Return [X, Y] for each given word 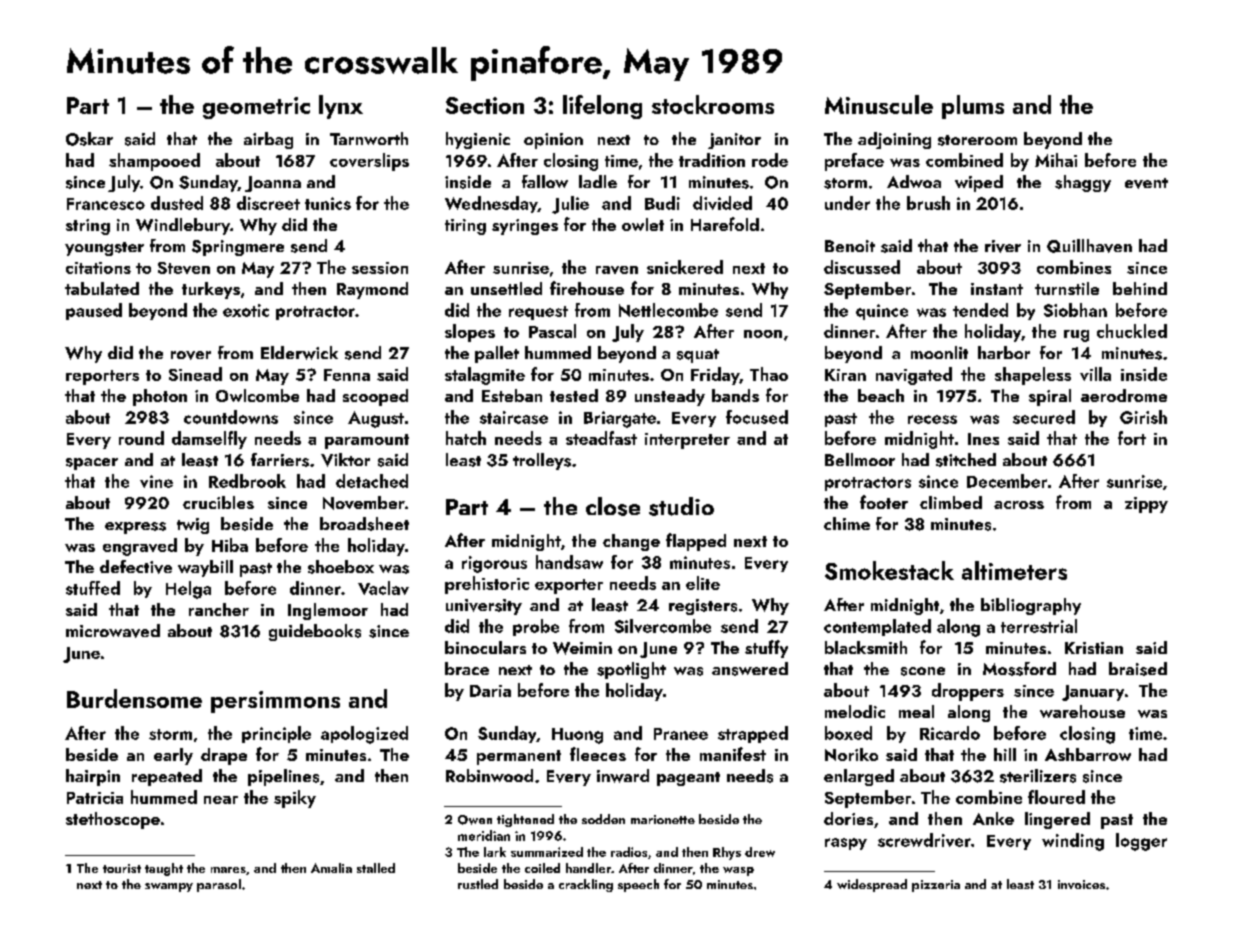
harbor [1004, 352]
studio [681, 506]
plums [973, 107]
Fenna [347, 375]
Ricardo [950, 733]
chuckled [1132, 331]
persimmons [275, 702]
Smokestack [889, 570]
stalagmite [485, 376]
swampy [169, 887]
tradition [712, 160]
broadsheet [364, 524]
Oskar [89, 139]
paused [94, 311]
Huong [577, 736]
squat [698, 356]
